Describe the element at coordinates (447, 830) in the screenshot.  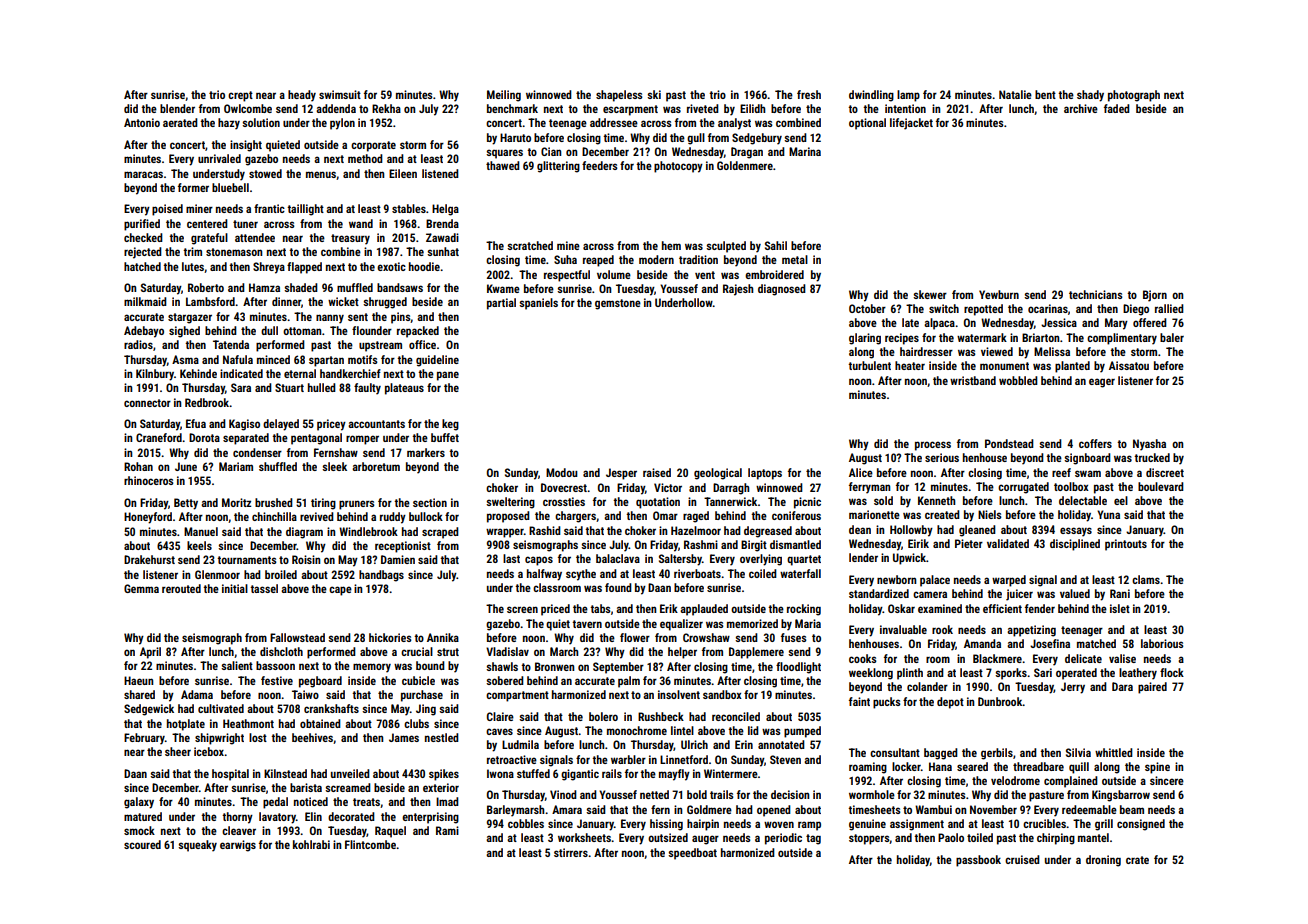
I see `Rami` at that location.
